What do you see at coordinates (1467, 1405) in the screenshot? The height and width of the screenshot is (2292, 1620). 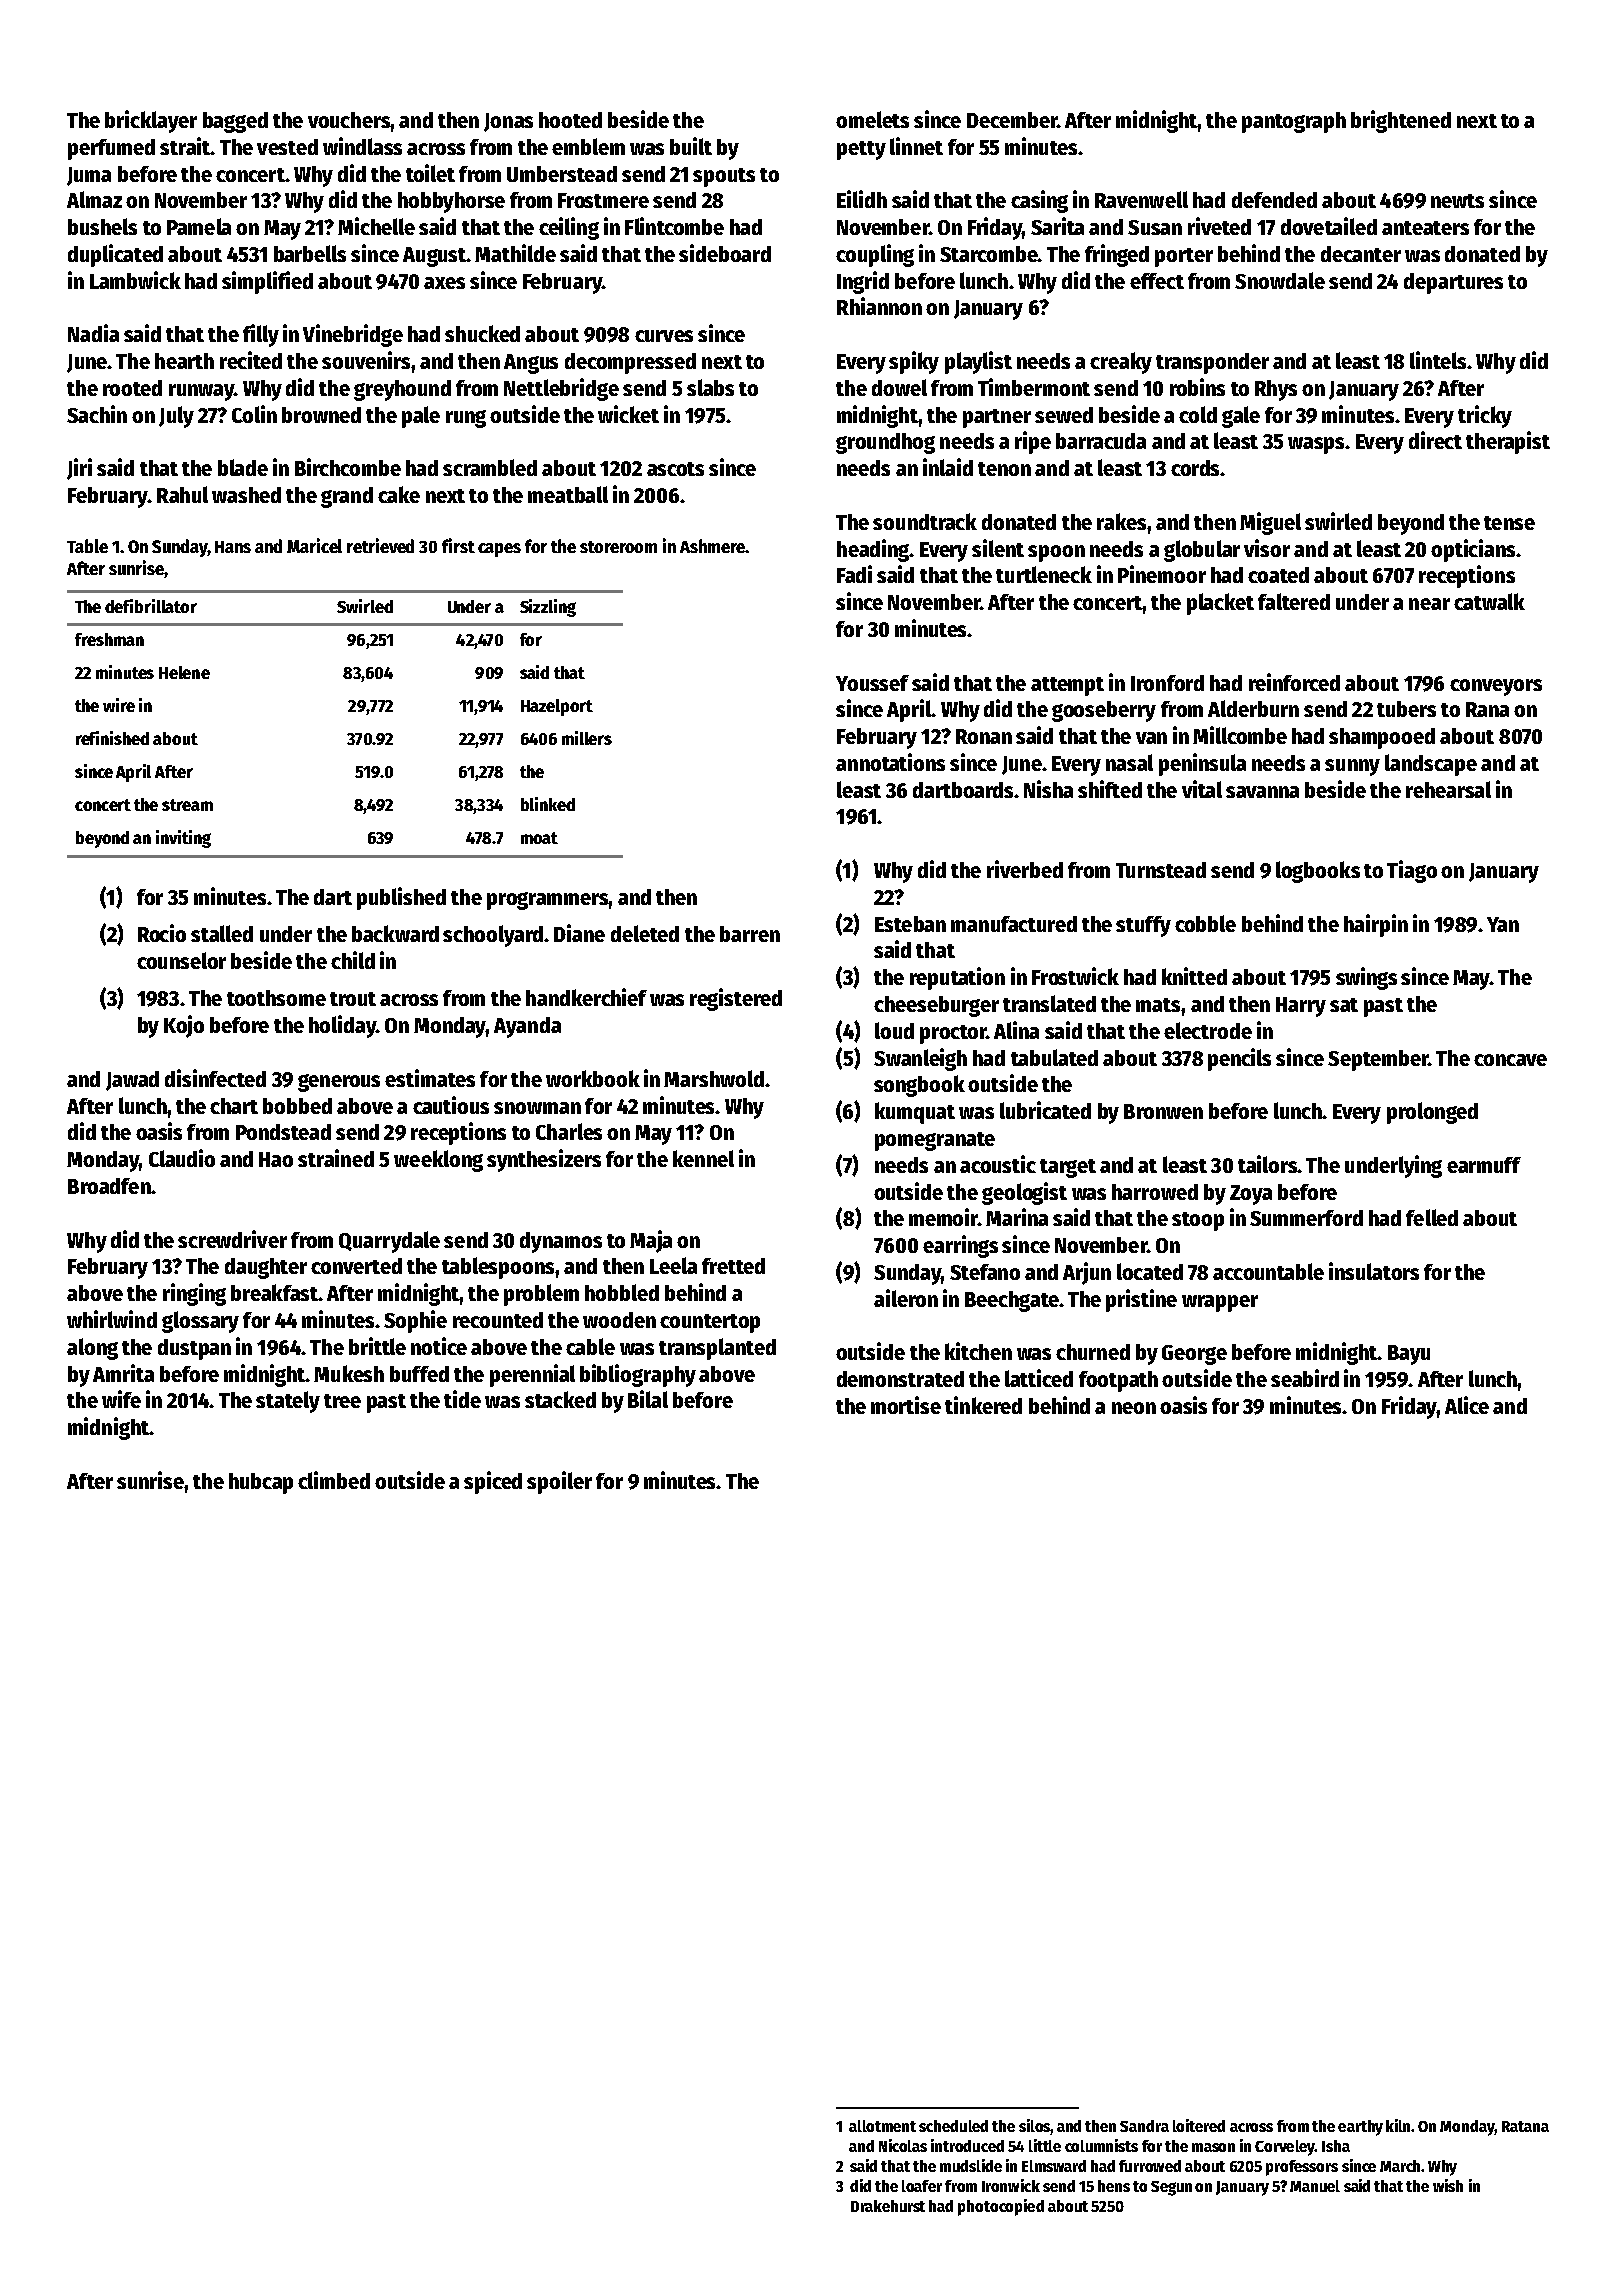 I see `Alice` at bounding box center [1467, 1405].
